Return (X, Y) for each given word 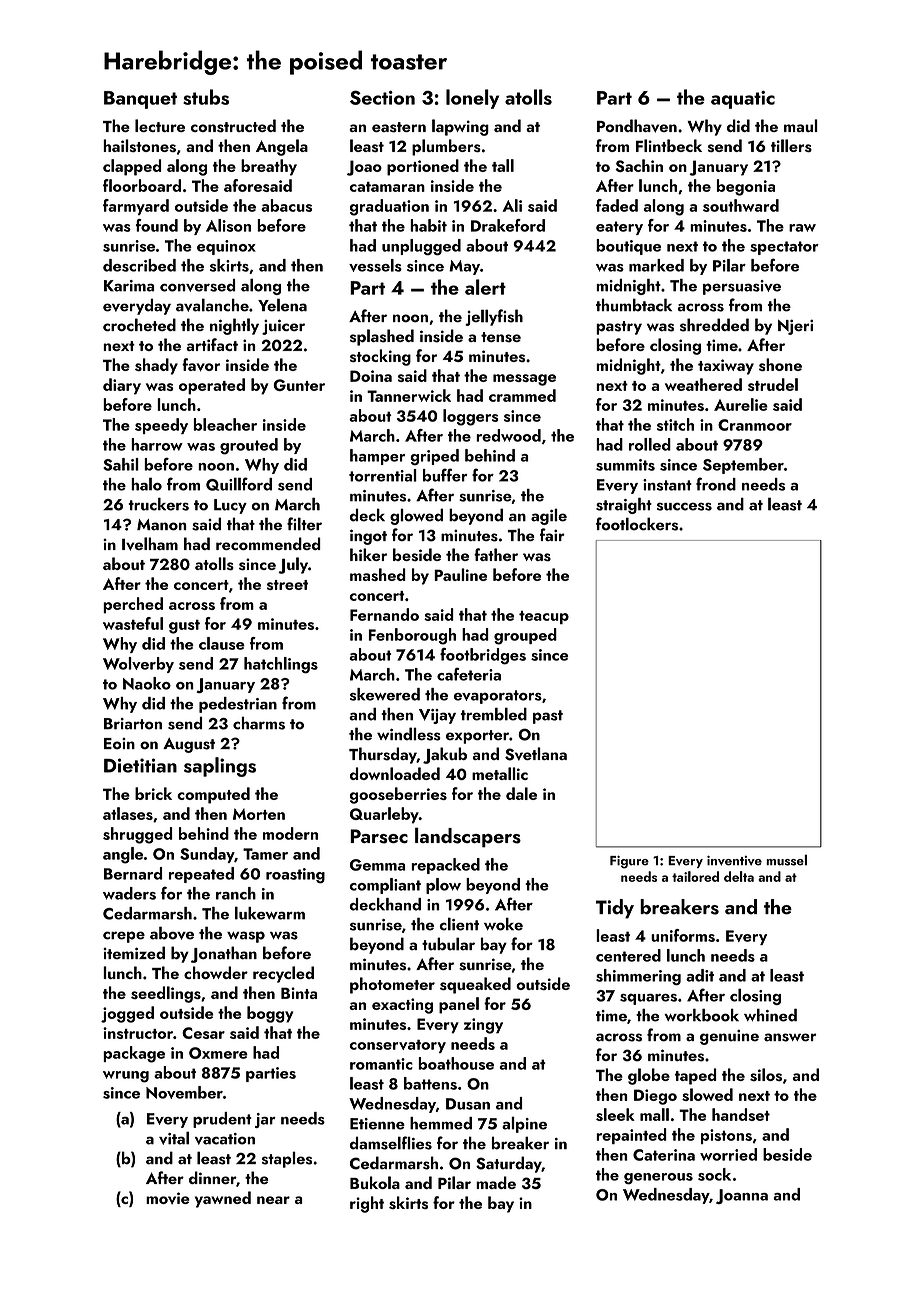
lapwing (460, 127)
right (367, 1204)
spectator (784, 248)
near (273, 1200)
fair (552, 534)
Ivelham (150, 544)
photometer (392, 985)
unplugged (421, 247)
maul (801, 125)
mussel (786, 860)
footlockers (637, 524)
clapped (132, 167)
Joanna (742, 1196)
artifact (212, 344)
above (172, 933)
